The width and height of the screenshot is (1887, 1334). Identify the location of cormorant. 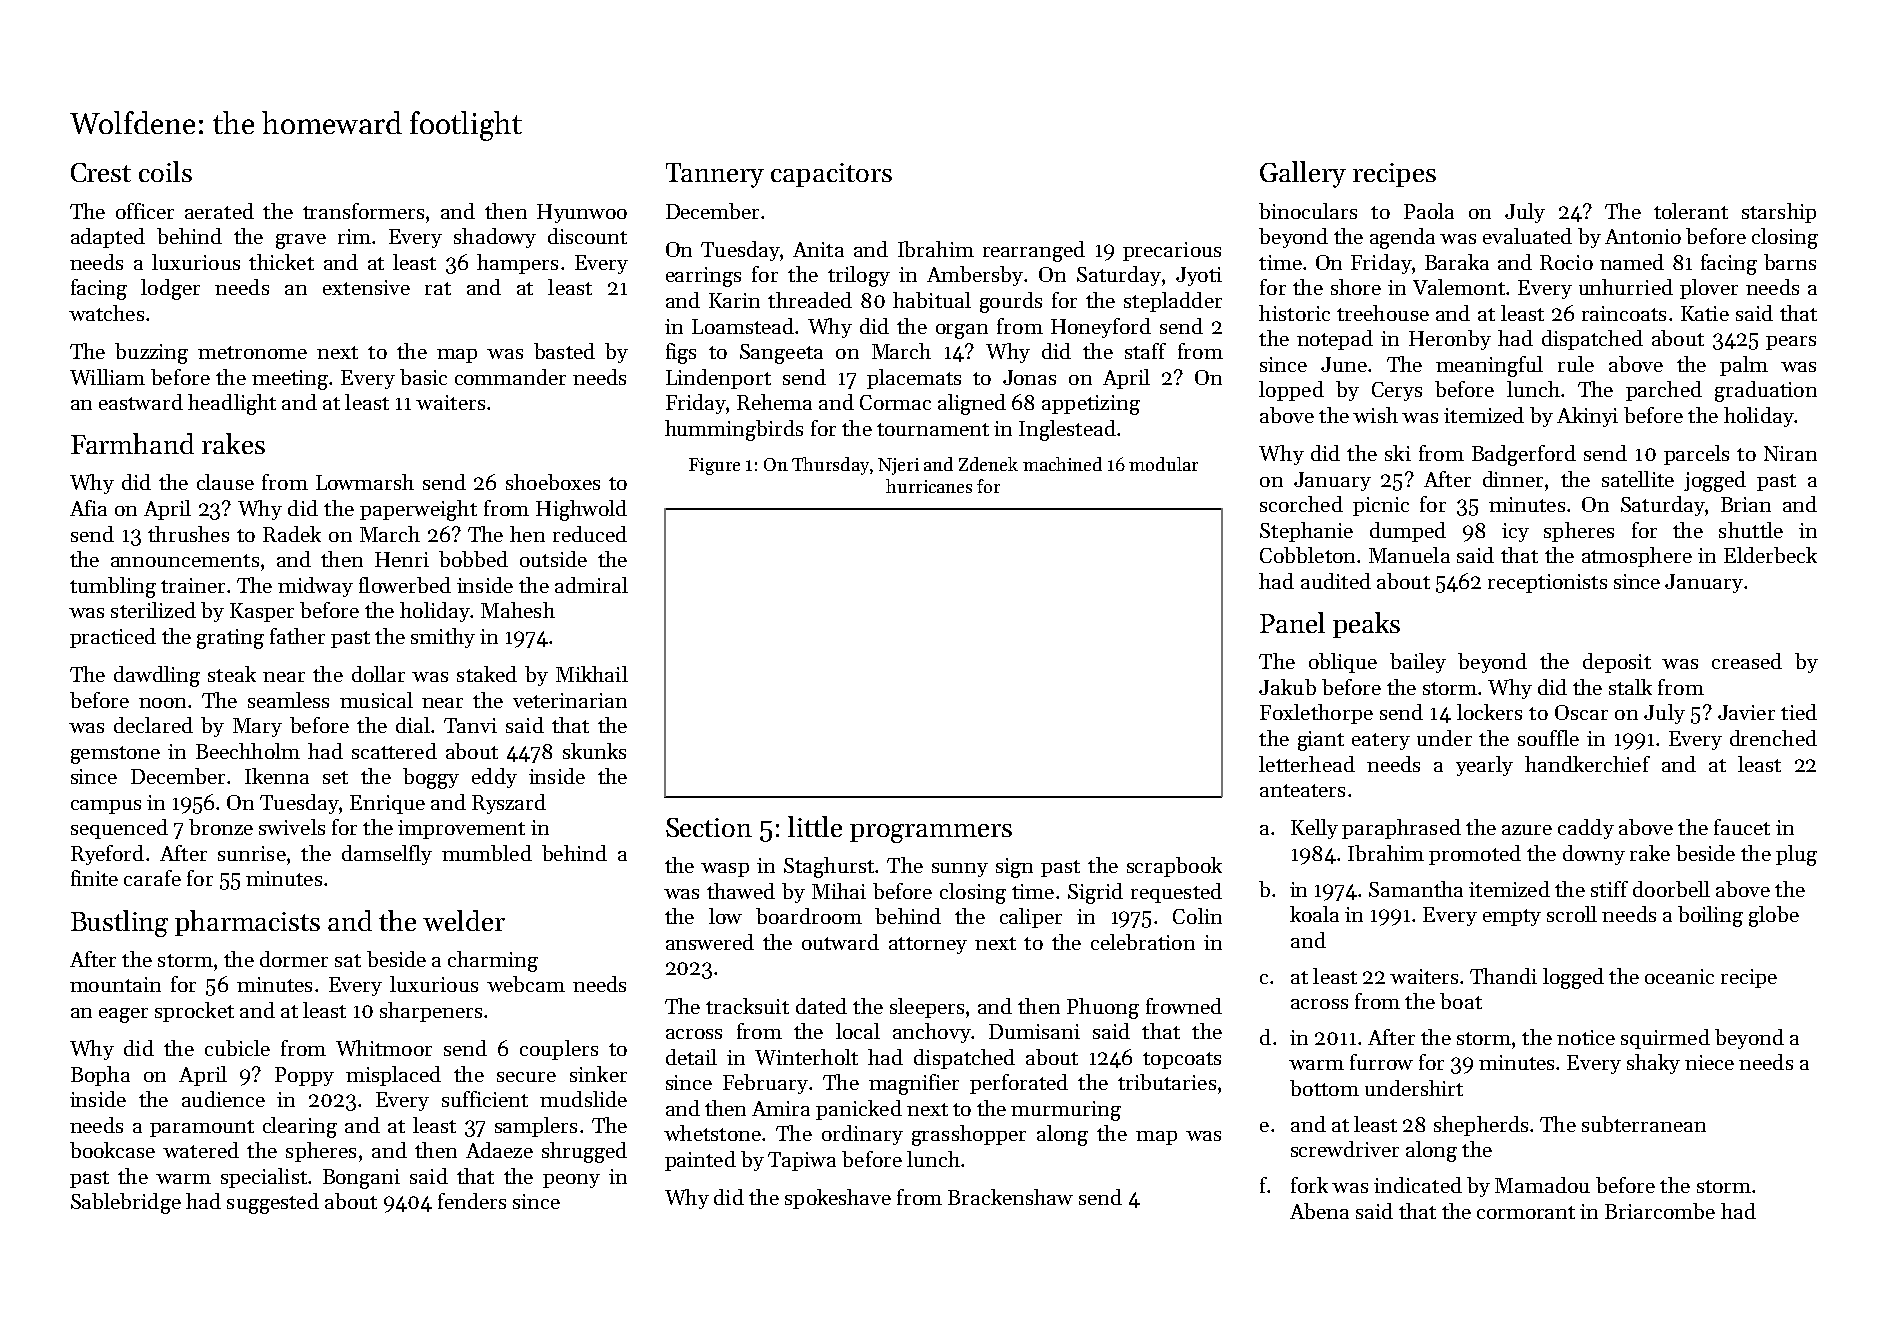
(1526, 1212).
